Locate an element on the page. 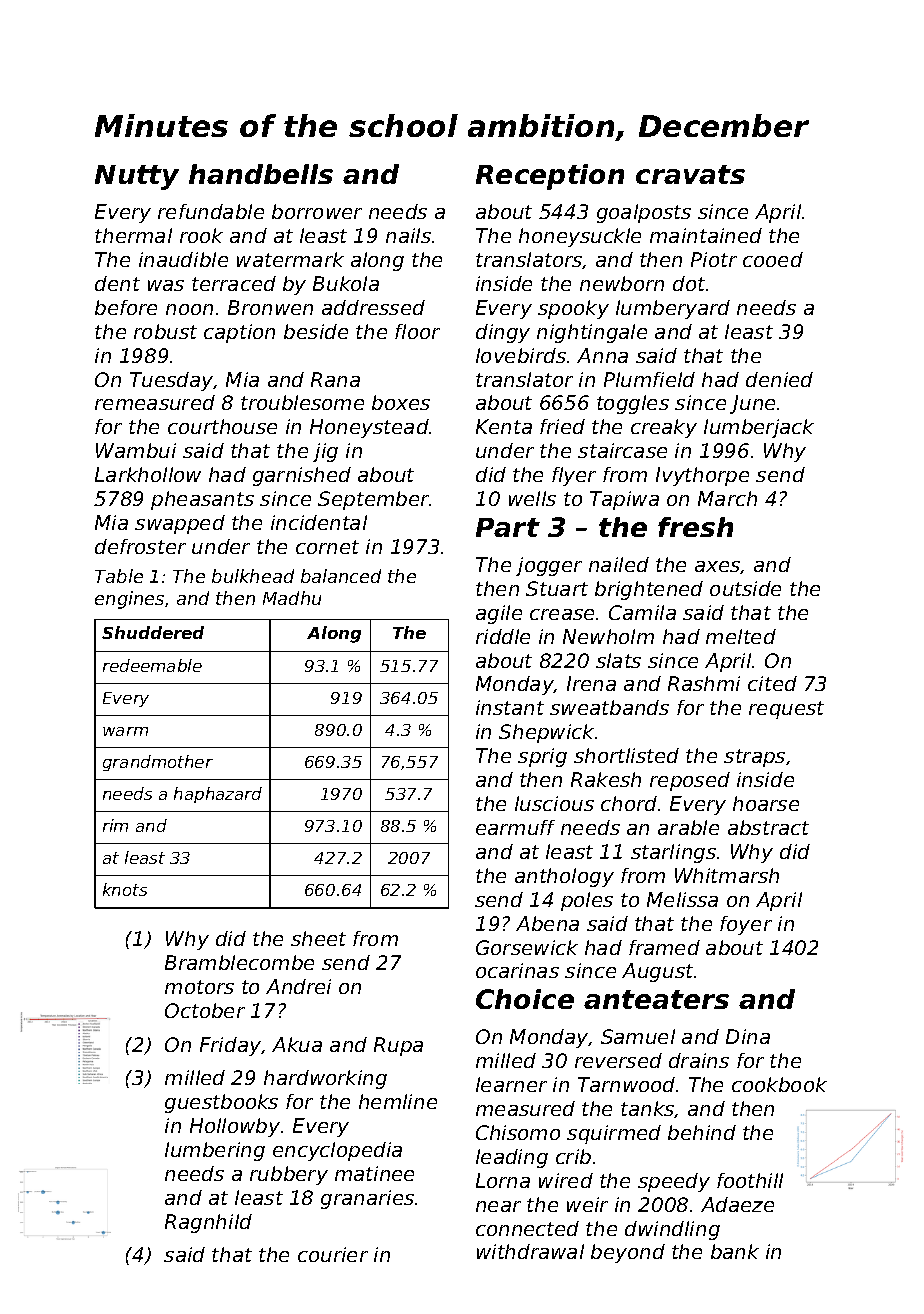 This page has height=1314, width=924. melted is located at coordinates (741, 636).
